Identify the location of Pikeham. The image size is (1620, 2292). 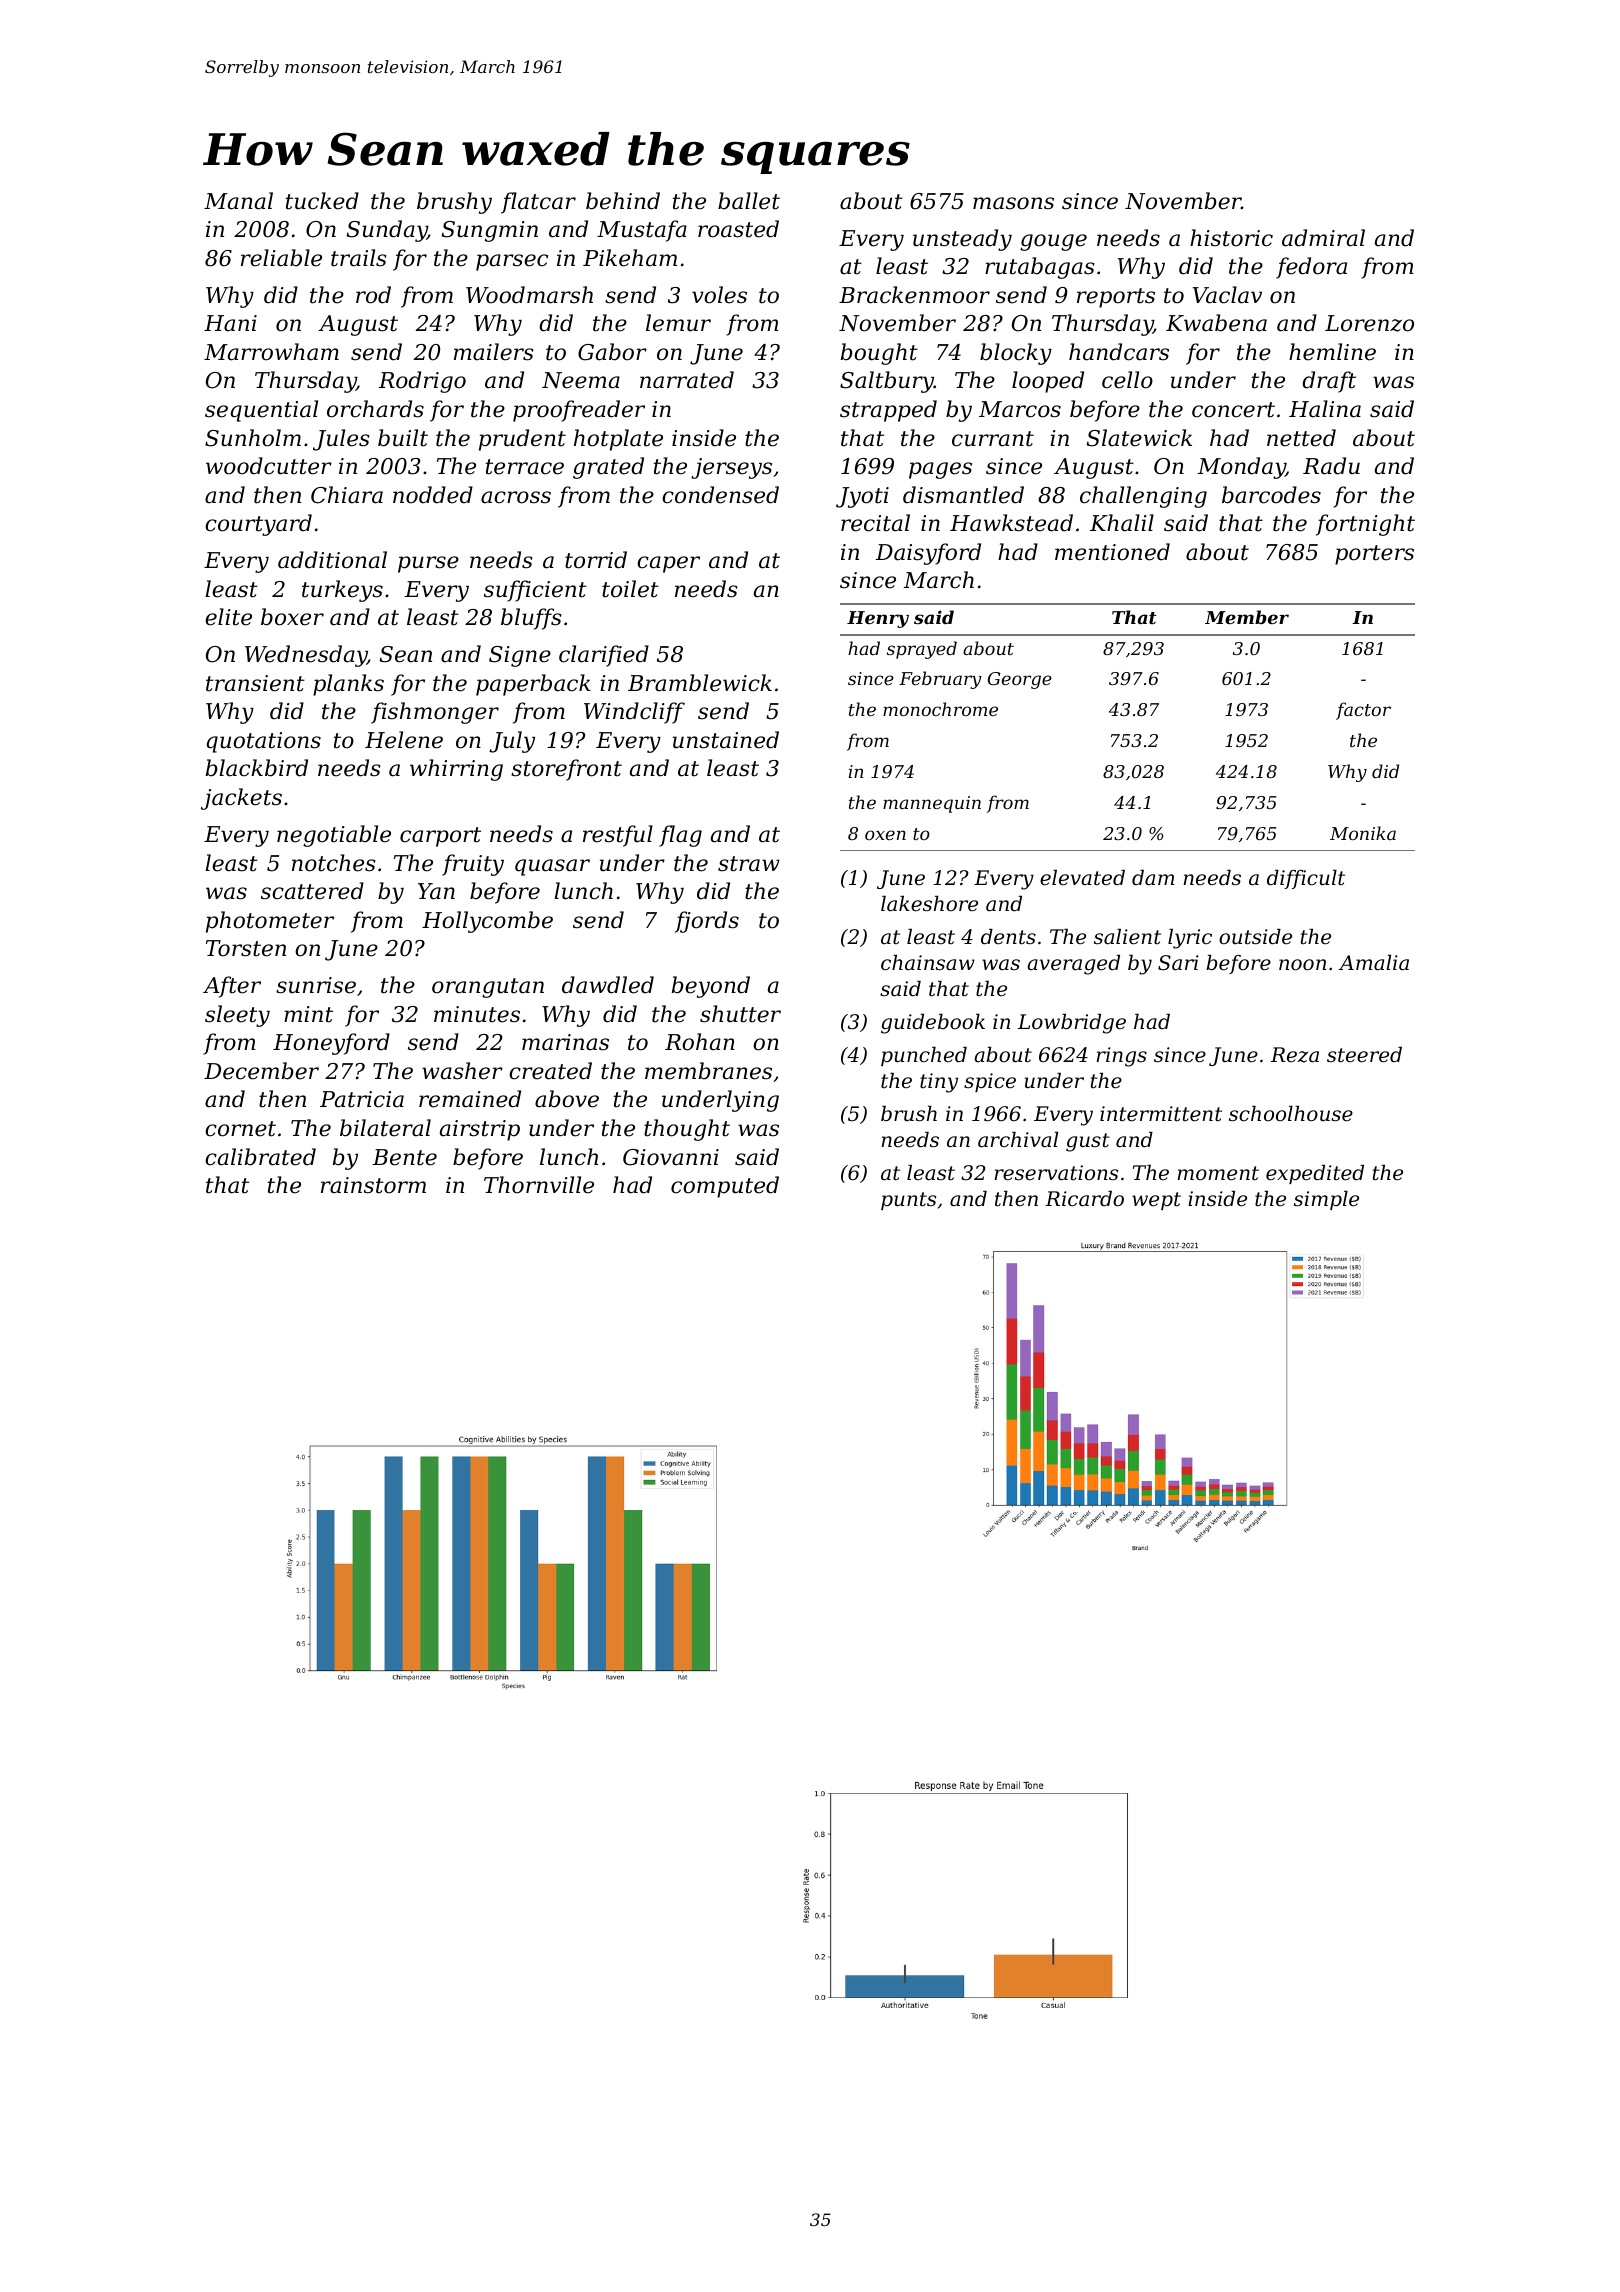
(630, 258).
